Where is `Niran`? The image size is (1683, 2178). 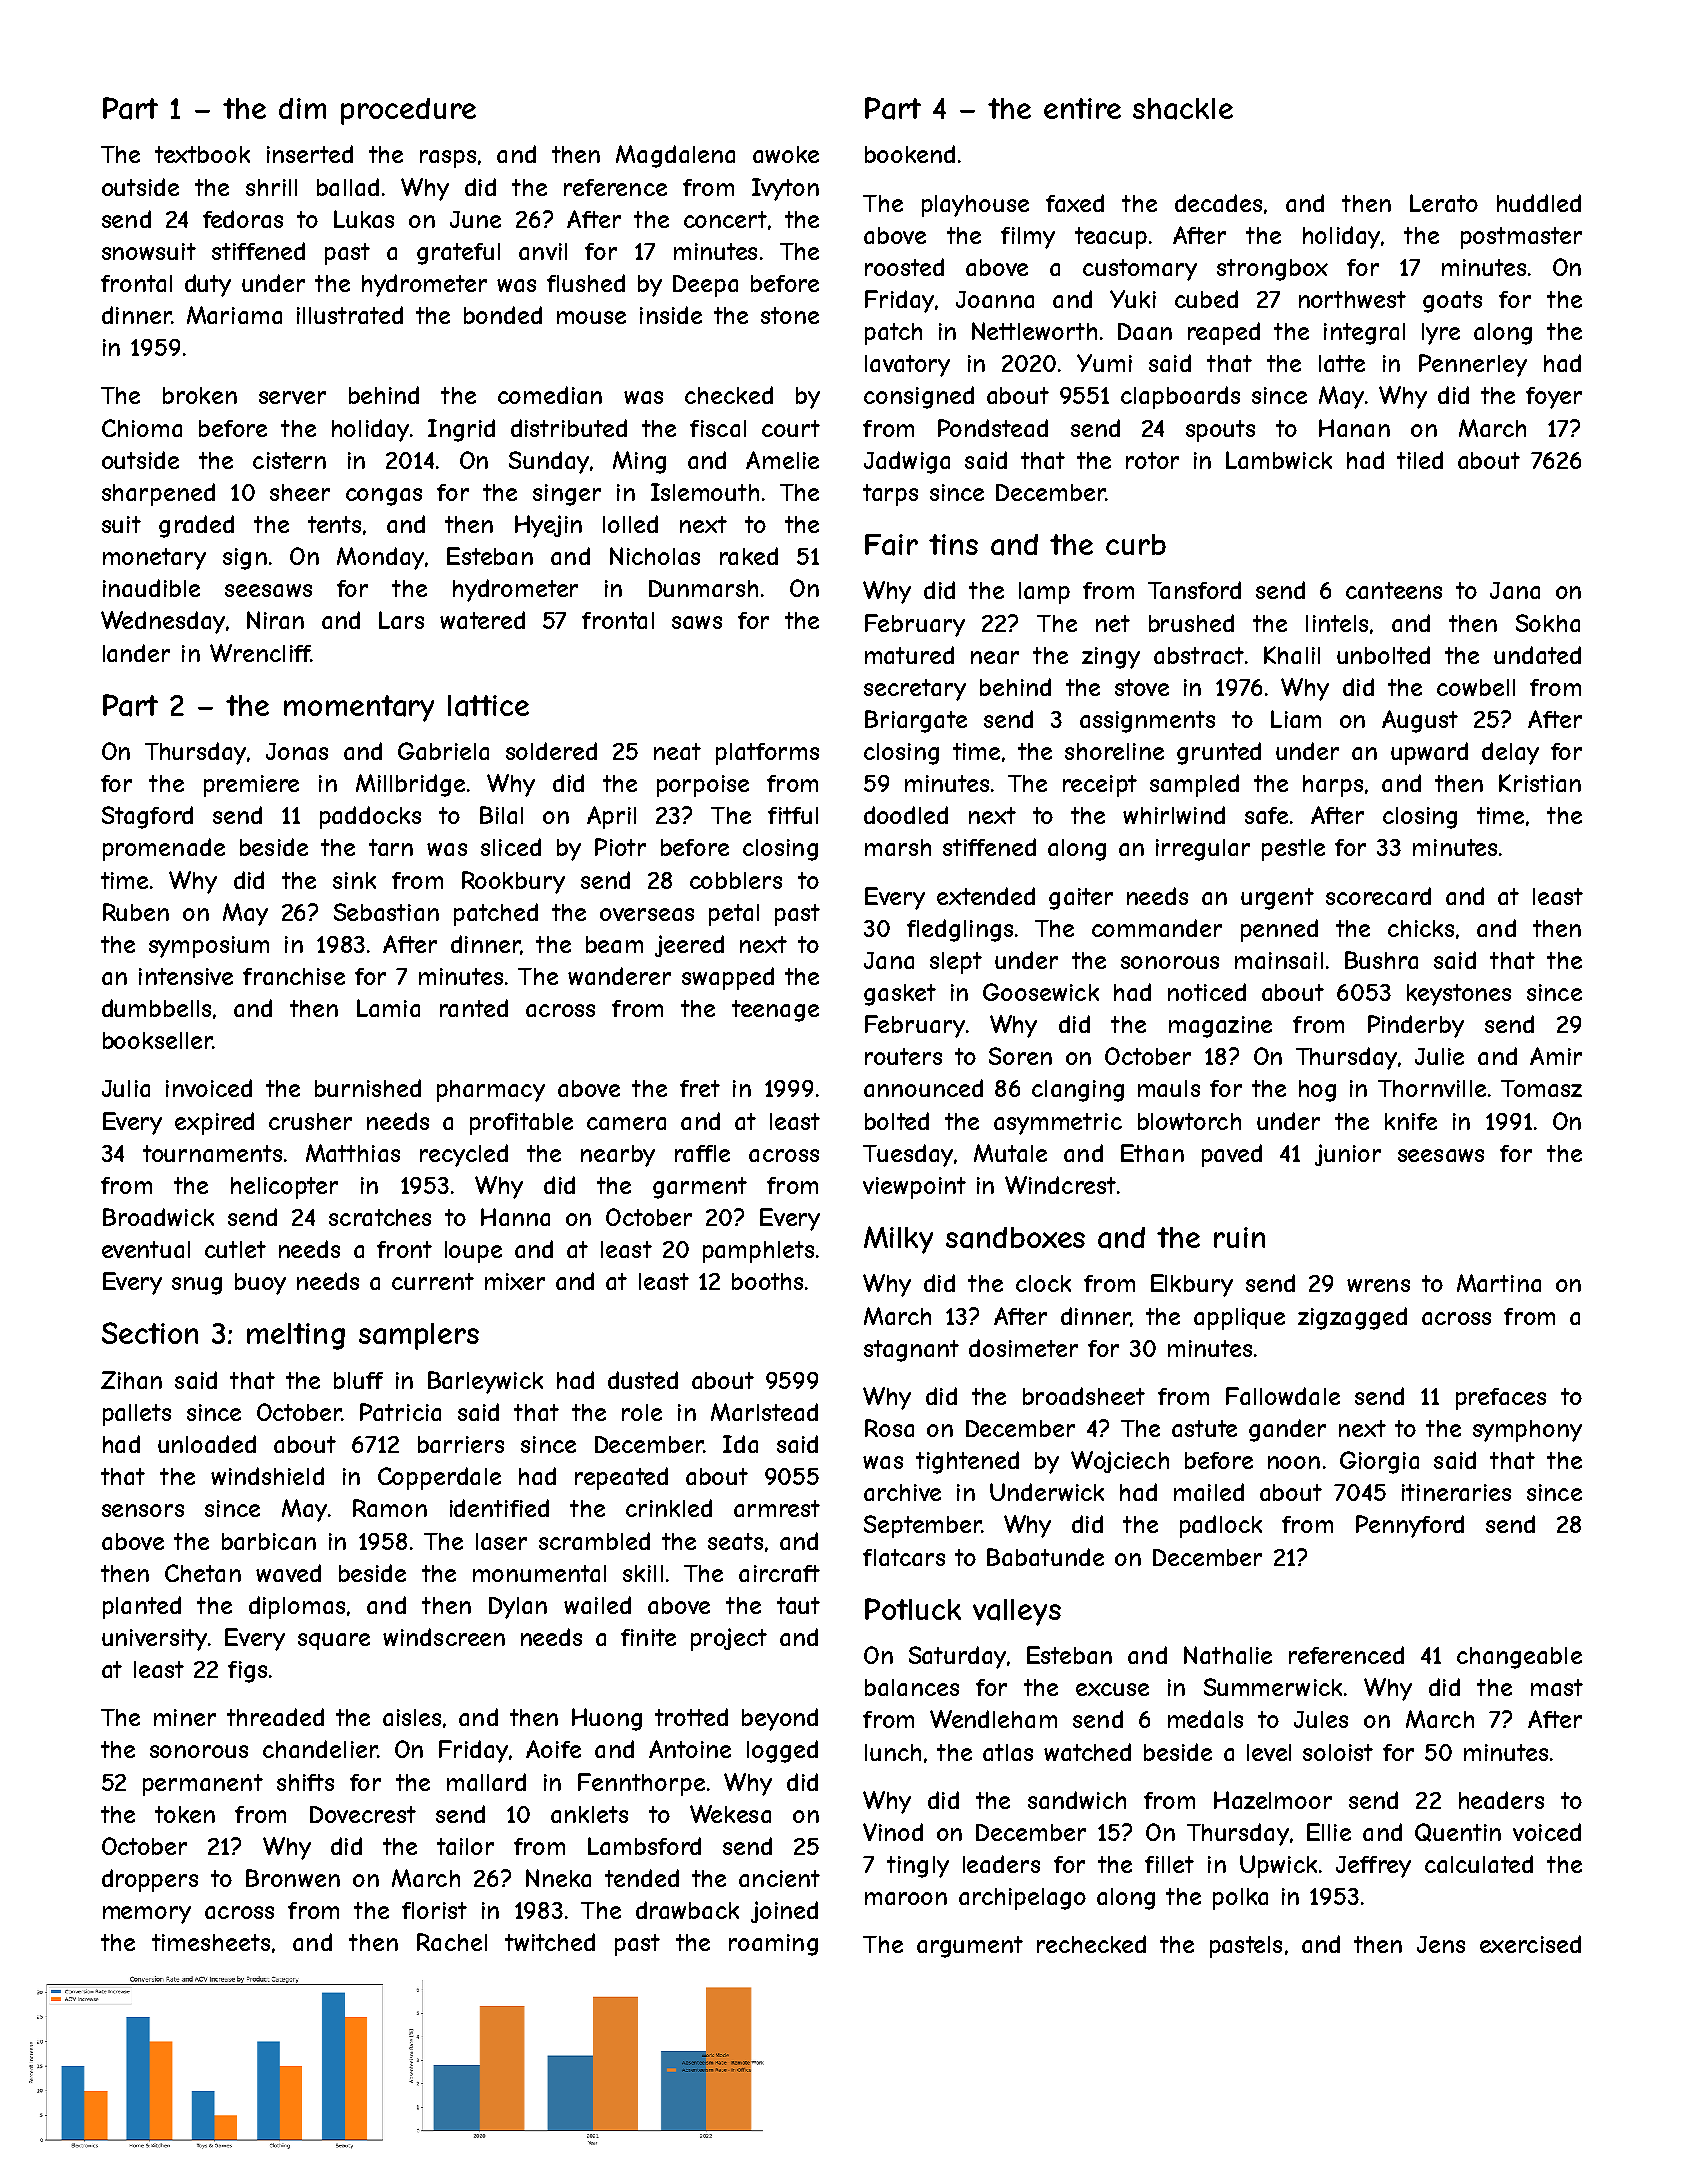
Niran is located at coordinates (275, 620).
